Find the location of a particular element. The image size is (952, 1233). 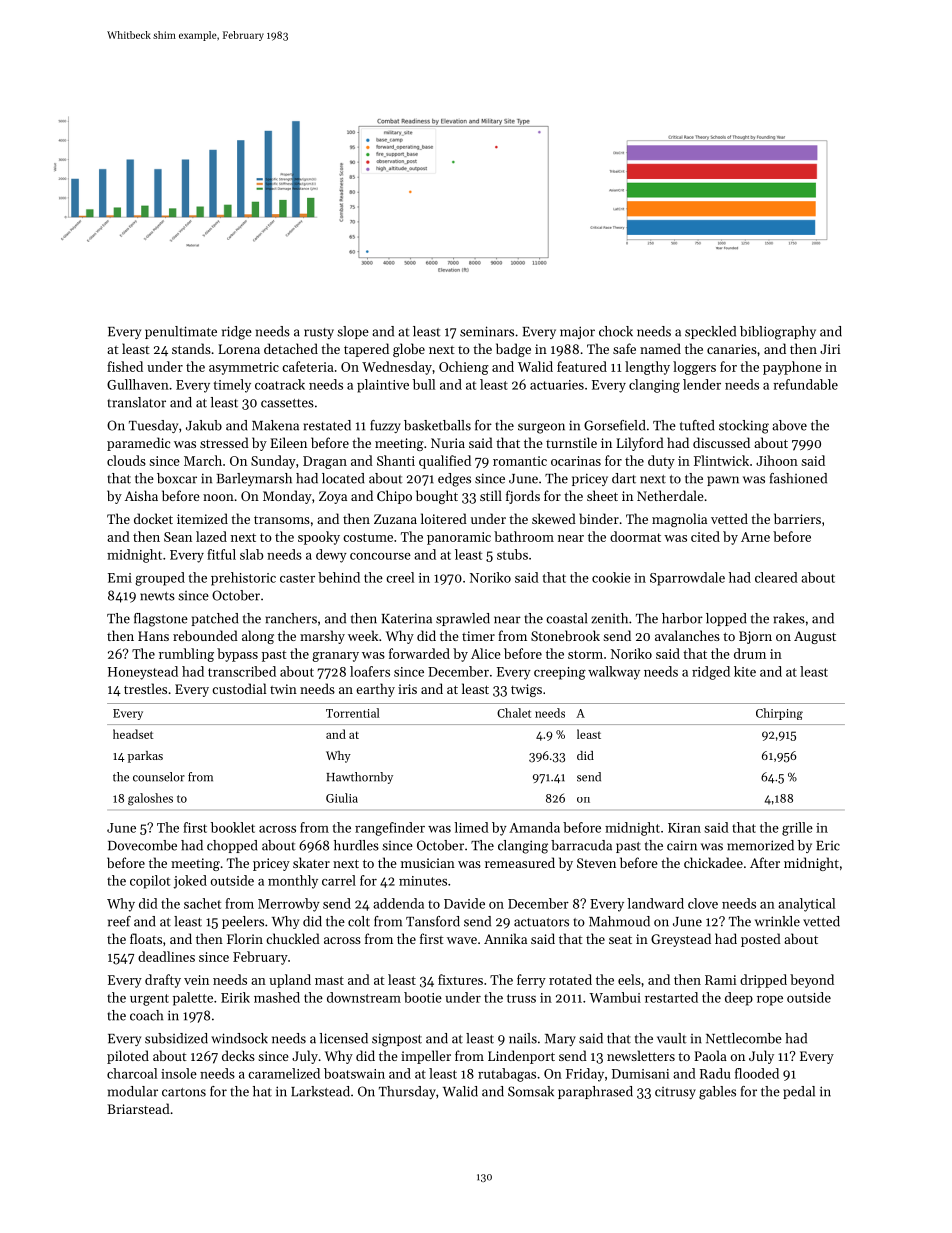

Zoya is located at coordinates (333, 497).
